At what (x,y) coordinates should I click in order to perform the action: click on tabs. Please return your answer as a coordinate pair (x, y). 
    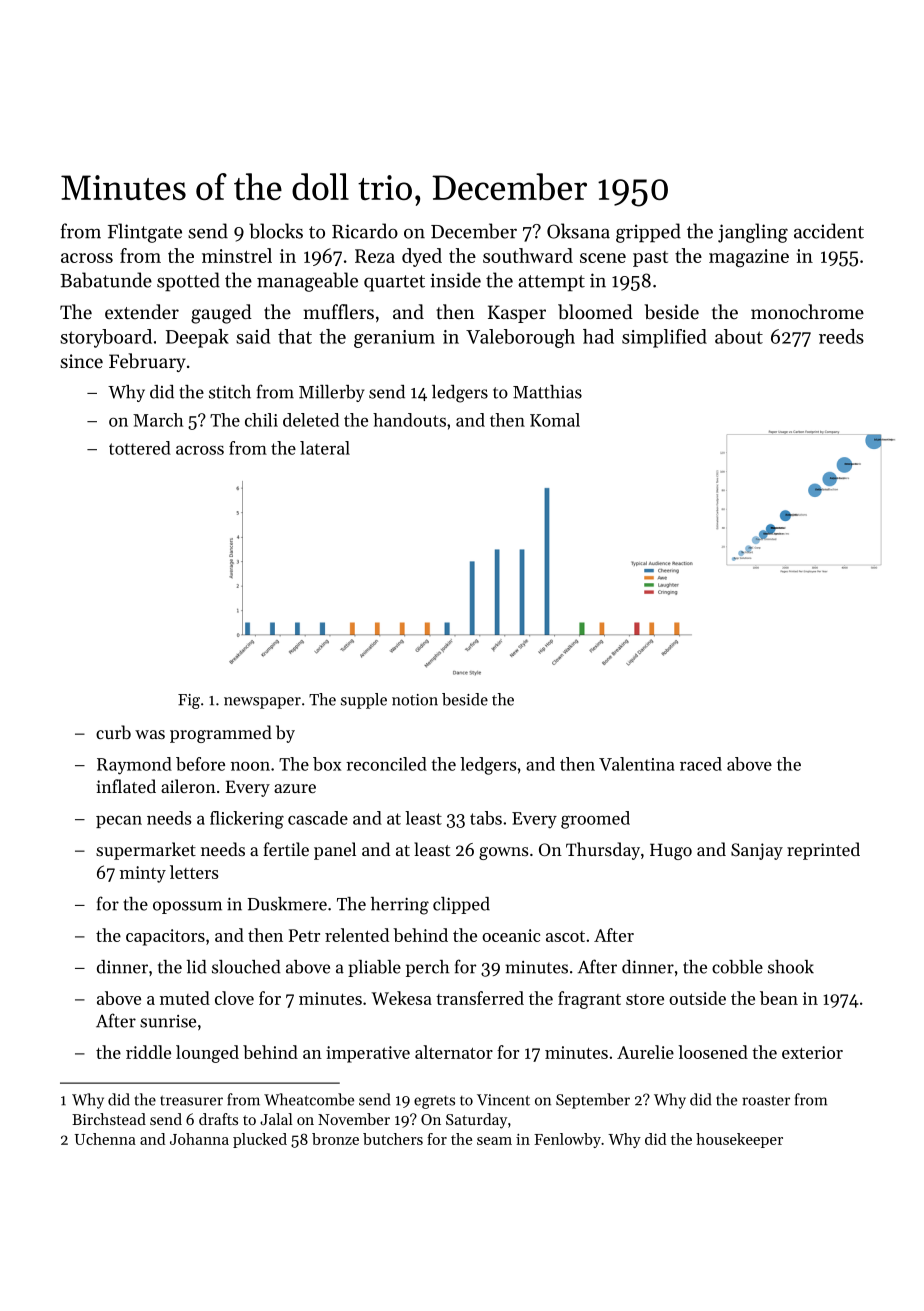
    Looking at the image, I should click on (486, 818).
